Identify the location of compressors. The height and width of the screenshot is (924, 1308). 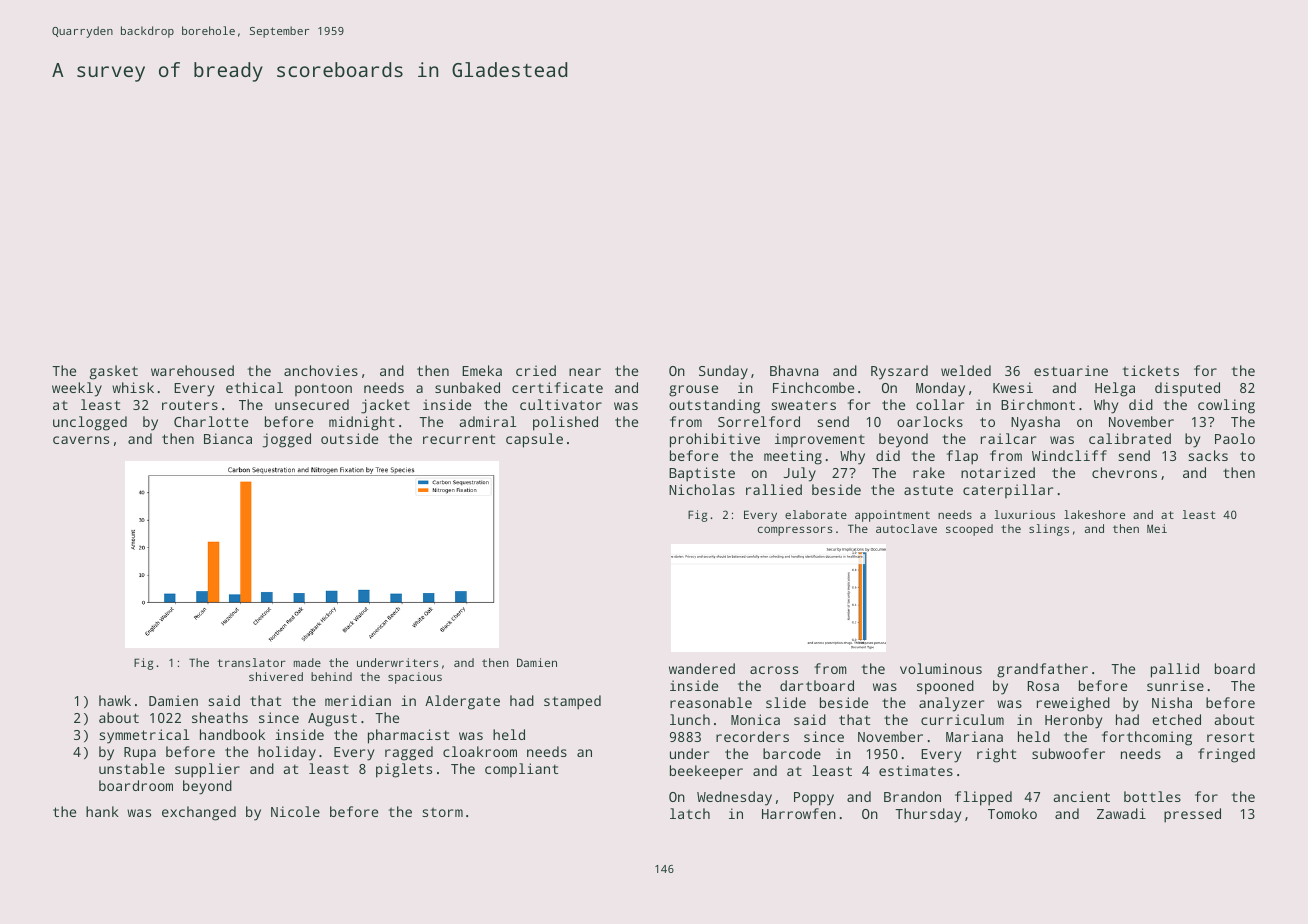
(795, 531).
